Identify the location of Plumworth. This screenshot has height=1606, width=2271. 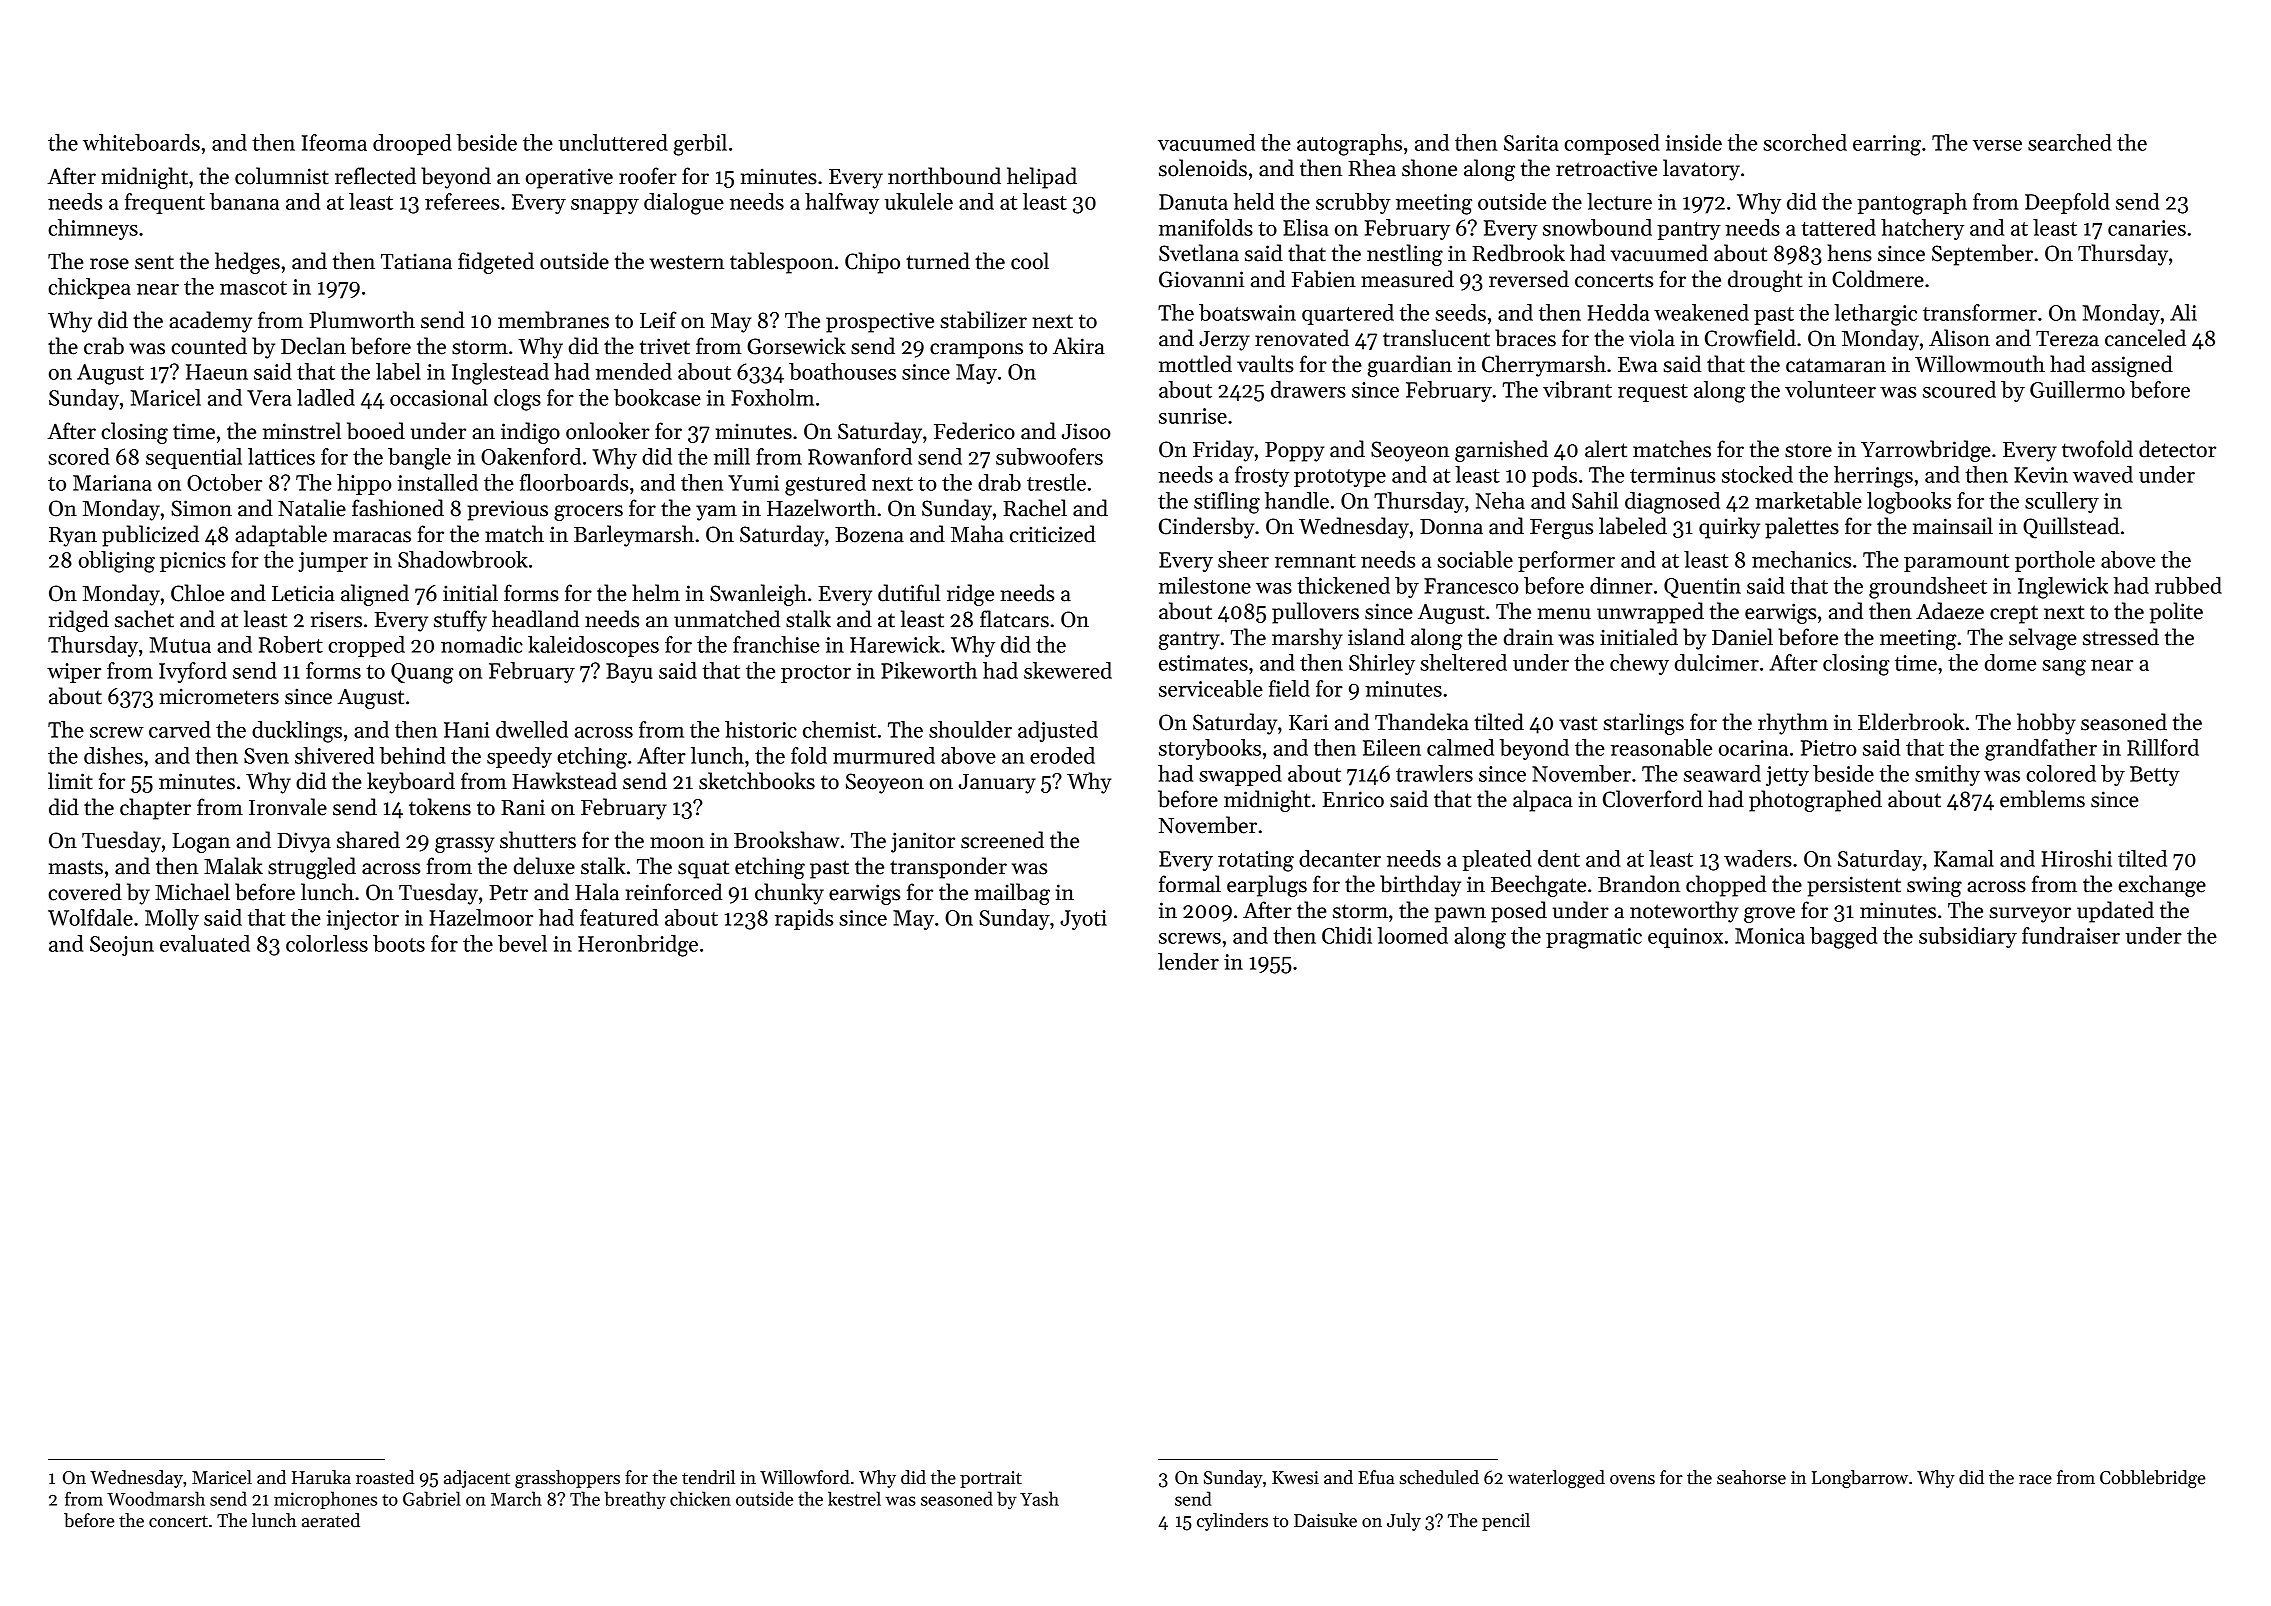
(362, 320).
